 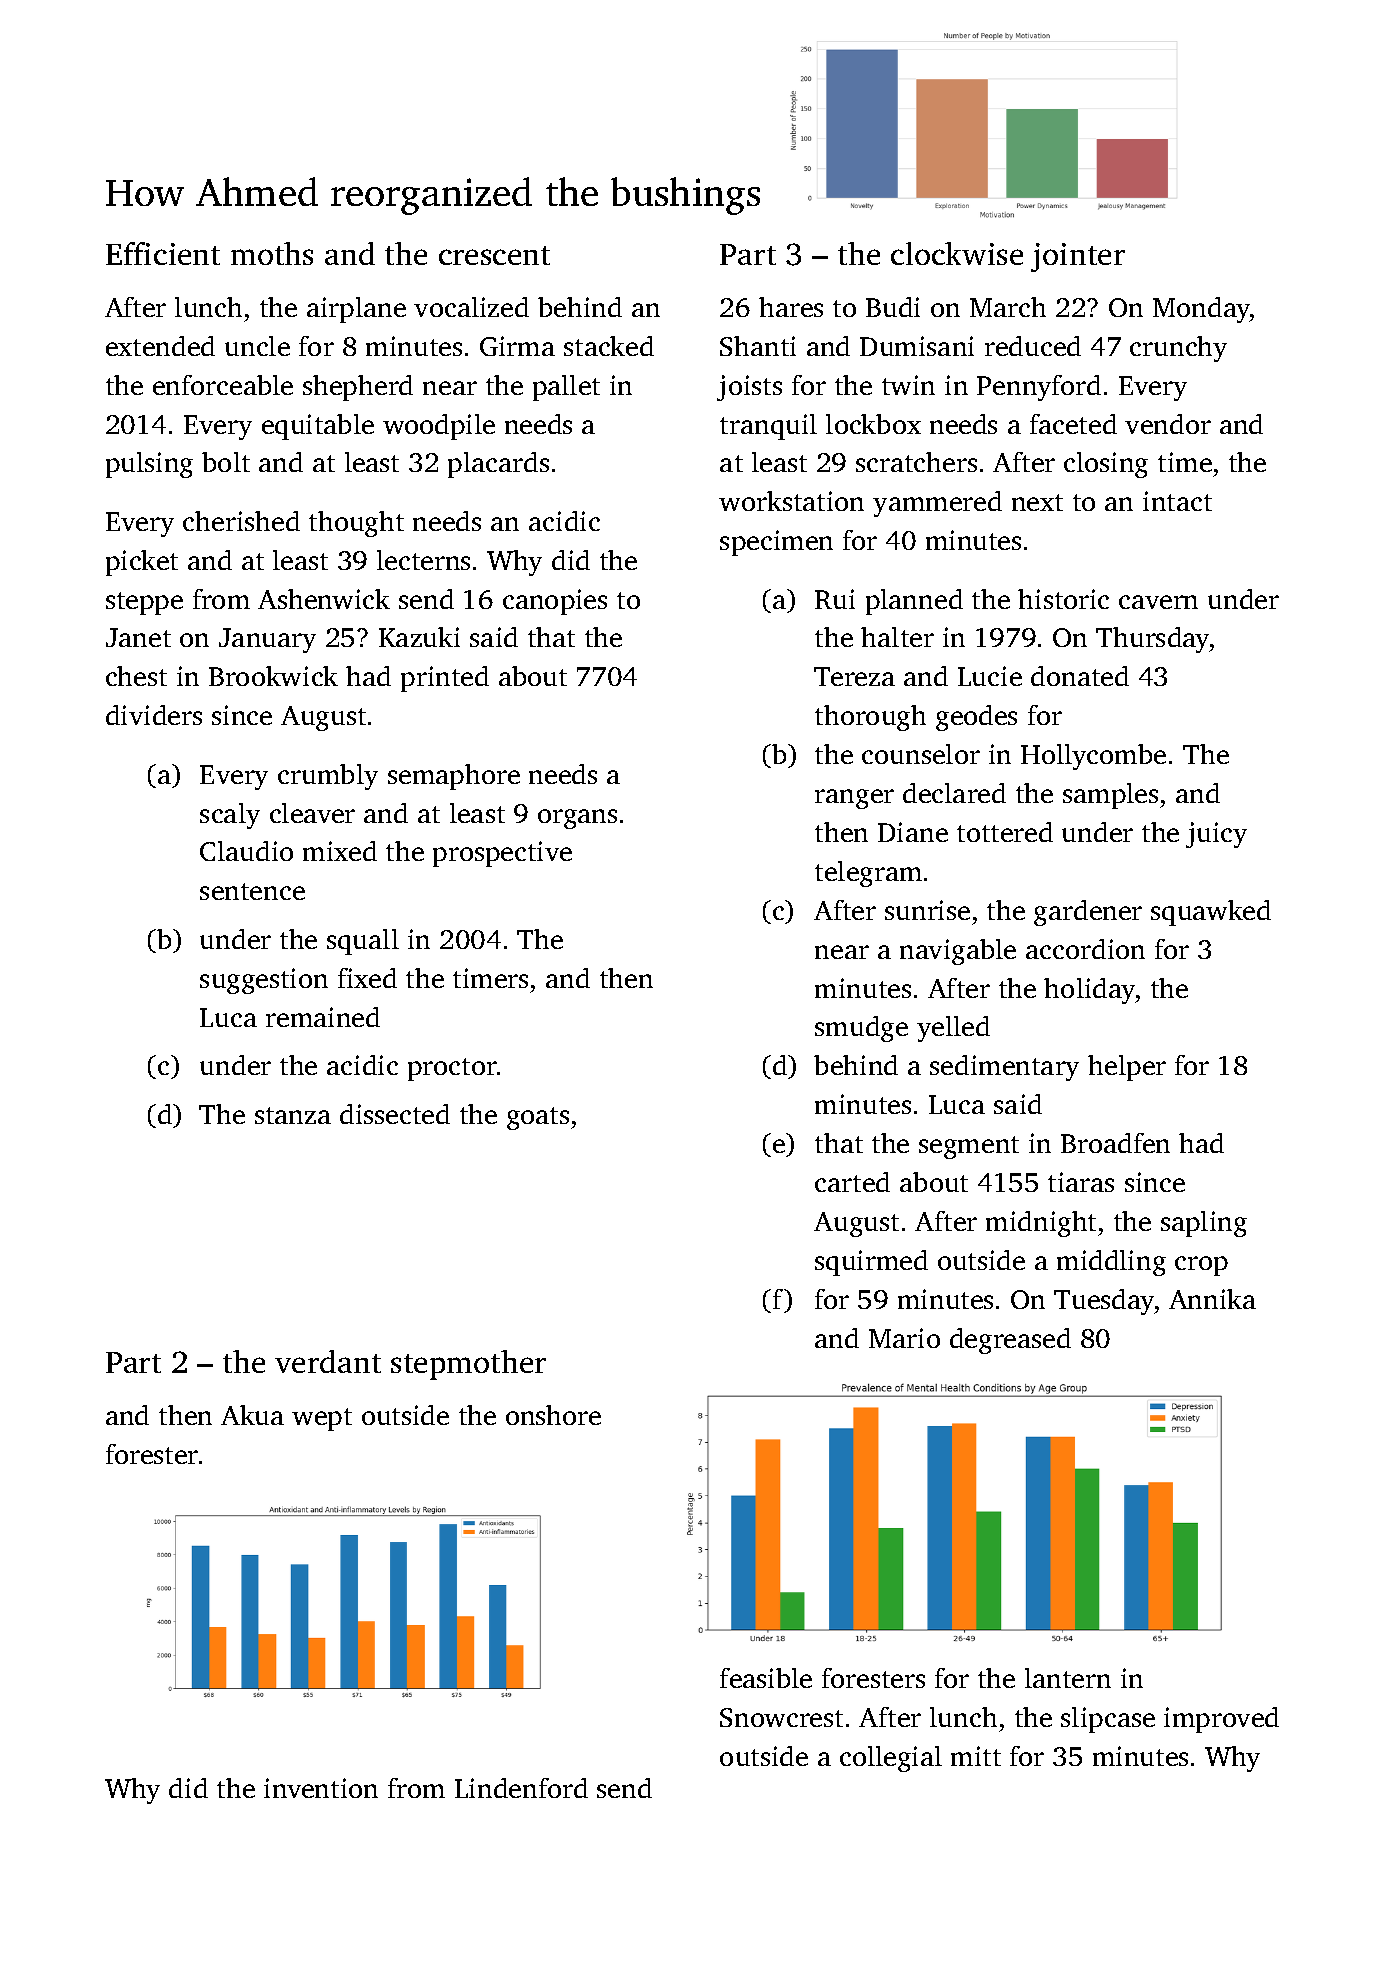 What do you see at coordinates (321, 1788) in the screenshot?
I see `invention` at bounding box center [321, 1788].
